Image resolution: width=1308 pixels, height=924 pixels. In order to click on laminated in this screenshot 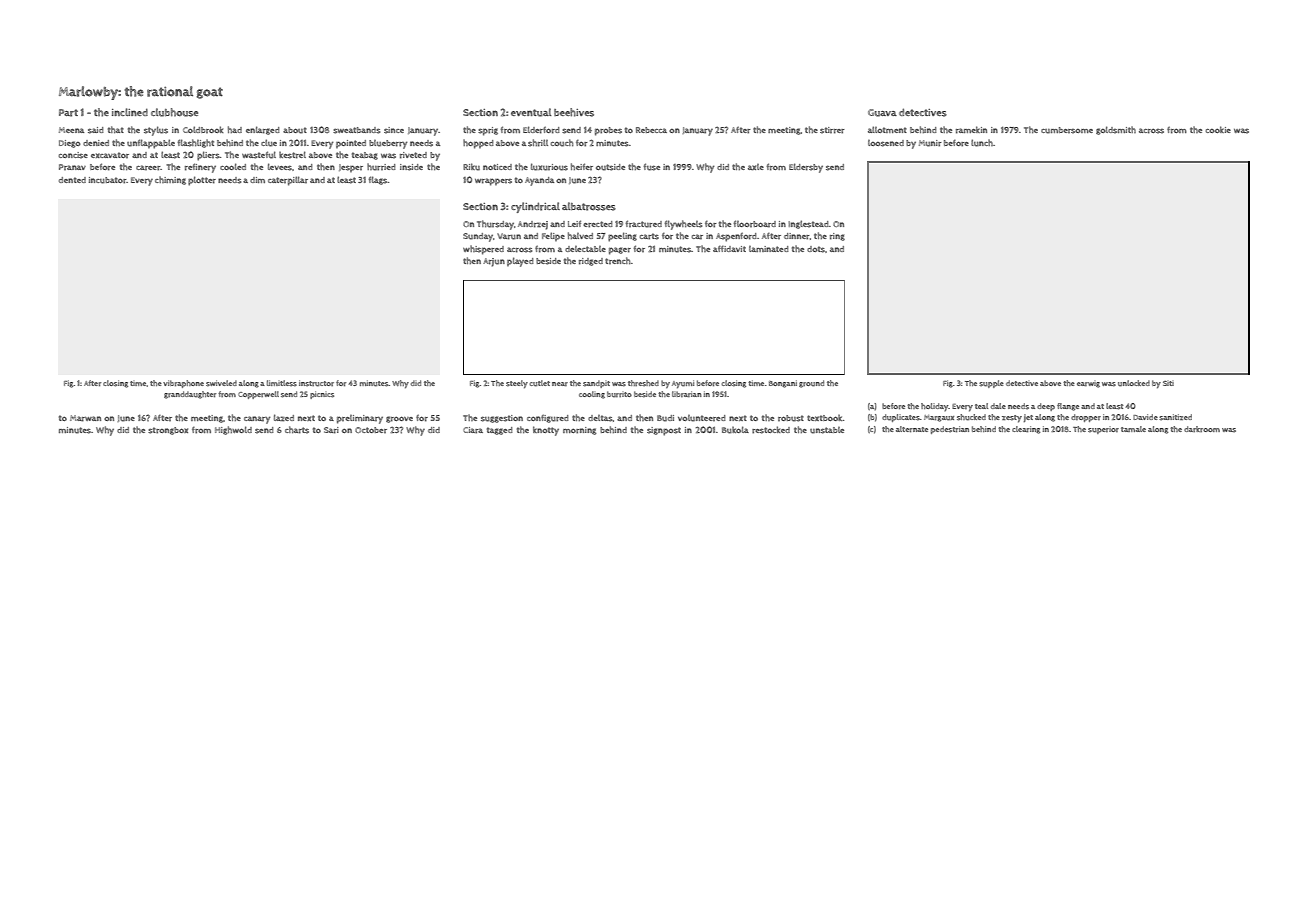, I will do `click(769, 249)`.
